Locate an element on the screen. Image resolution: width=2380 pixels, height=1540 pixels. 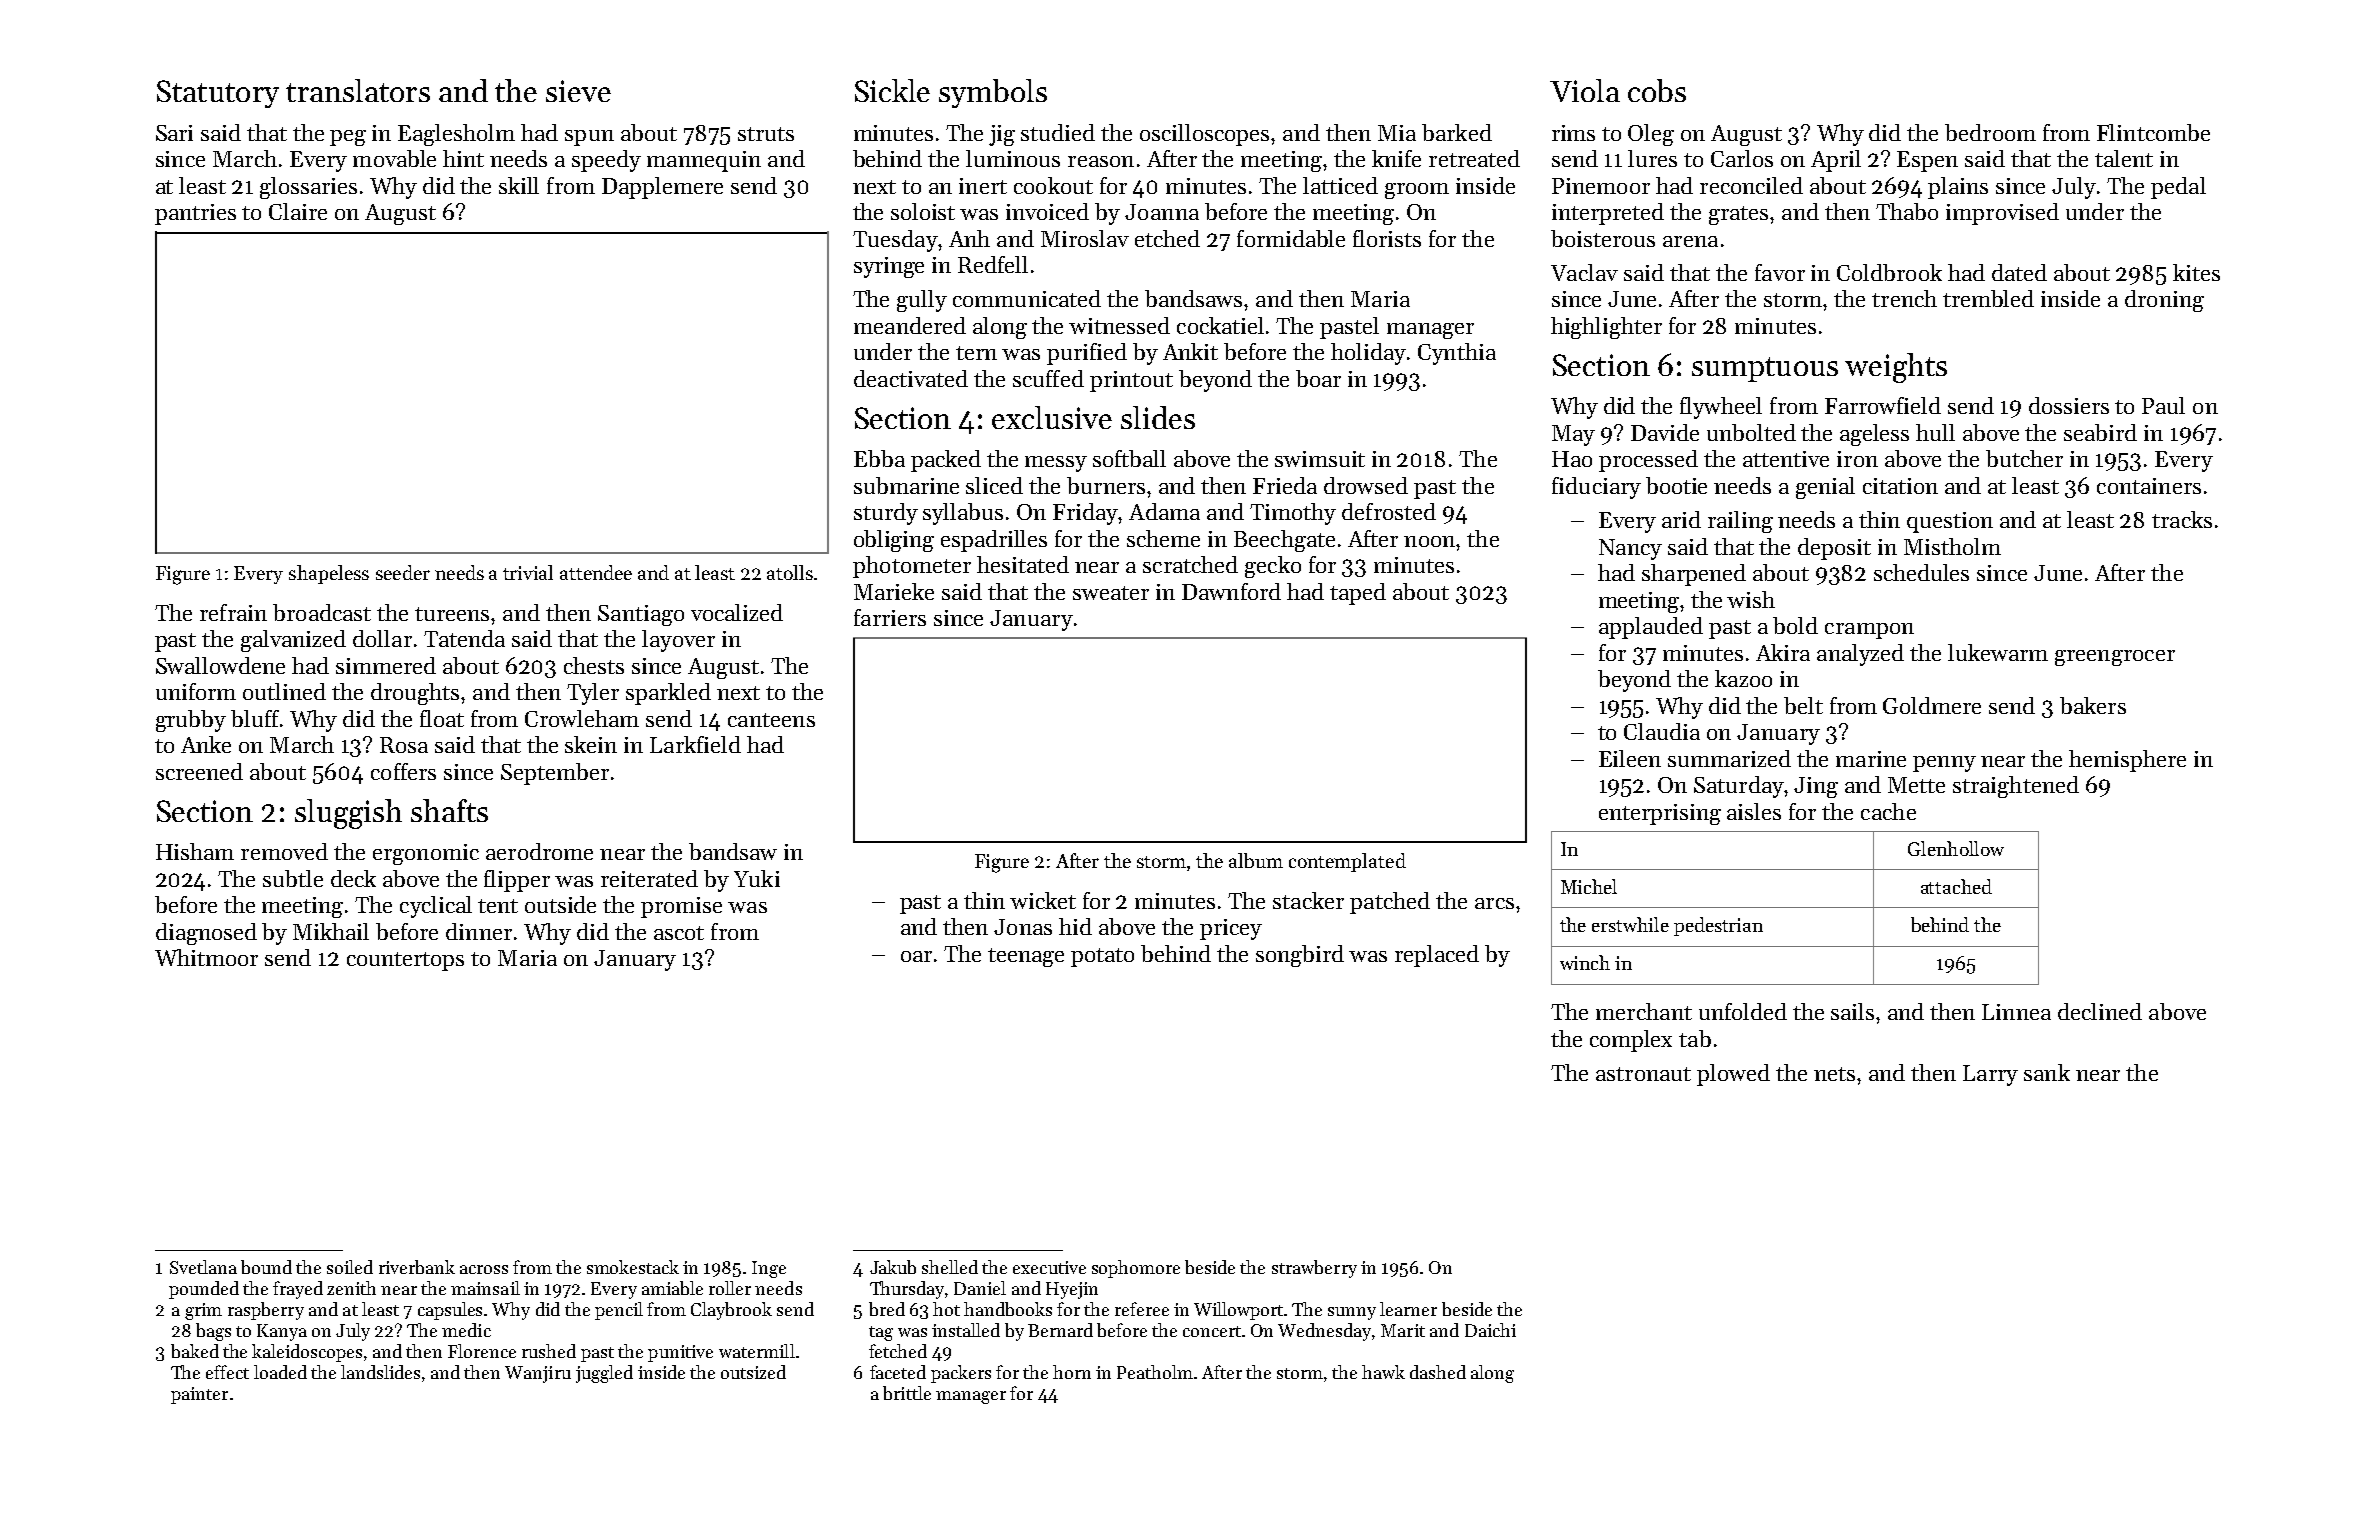
gully is located at coordinates (922, 301).
